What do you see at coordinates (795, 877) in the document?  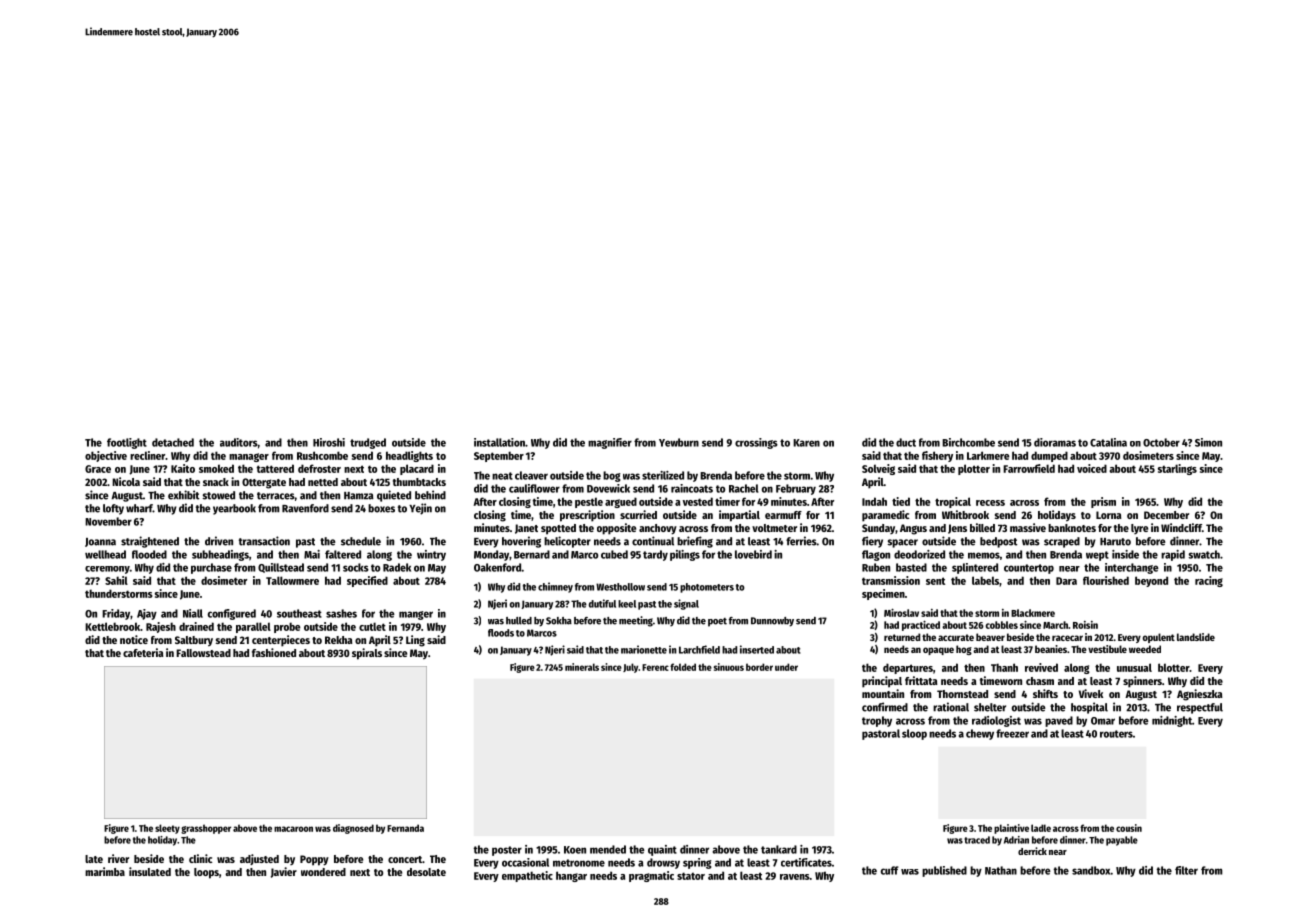 I see `ravens` at bounding box center [795, 877].
